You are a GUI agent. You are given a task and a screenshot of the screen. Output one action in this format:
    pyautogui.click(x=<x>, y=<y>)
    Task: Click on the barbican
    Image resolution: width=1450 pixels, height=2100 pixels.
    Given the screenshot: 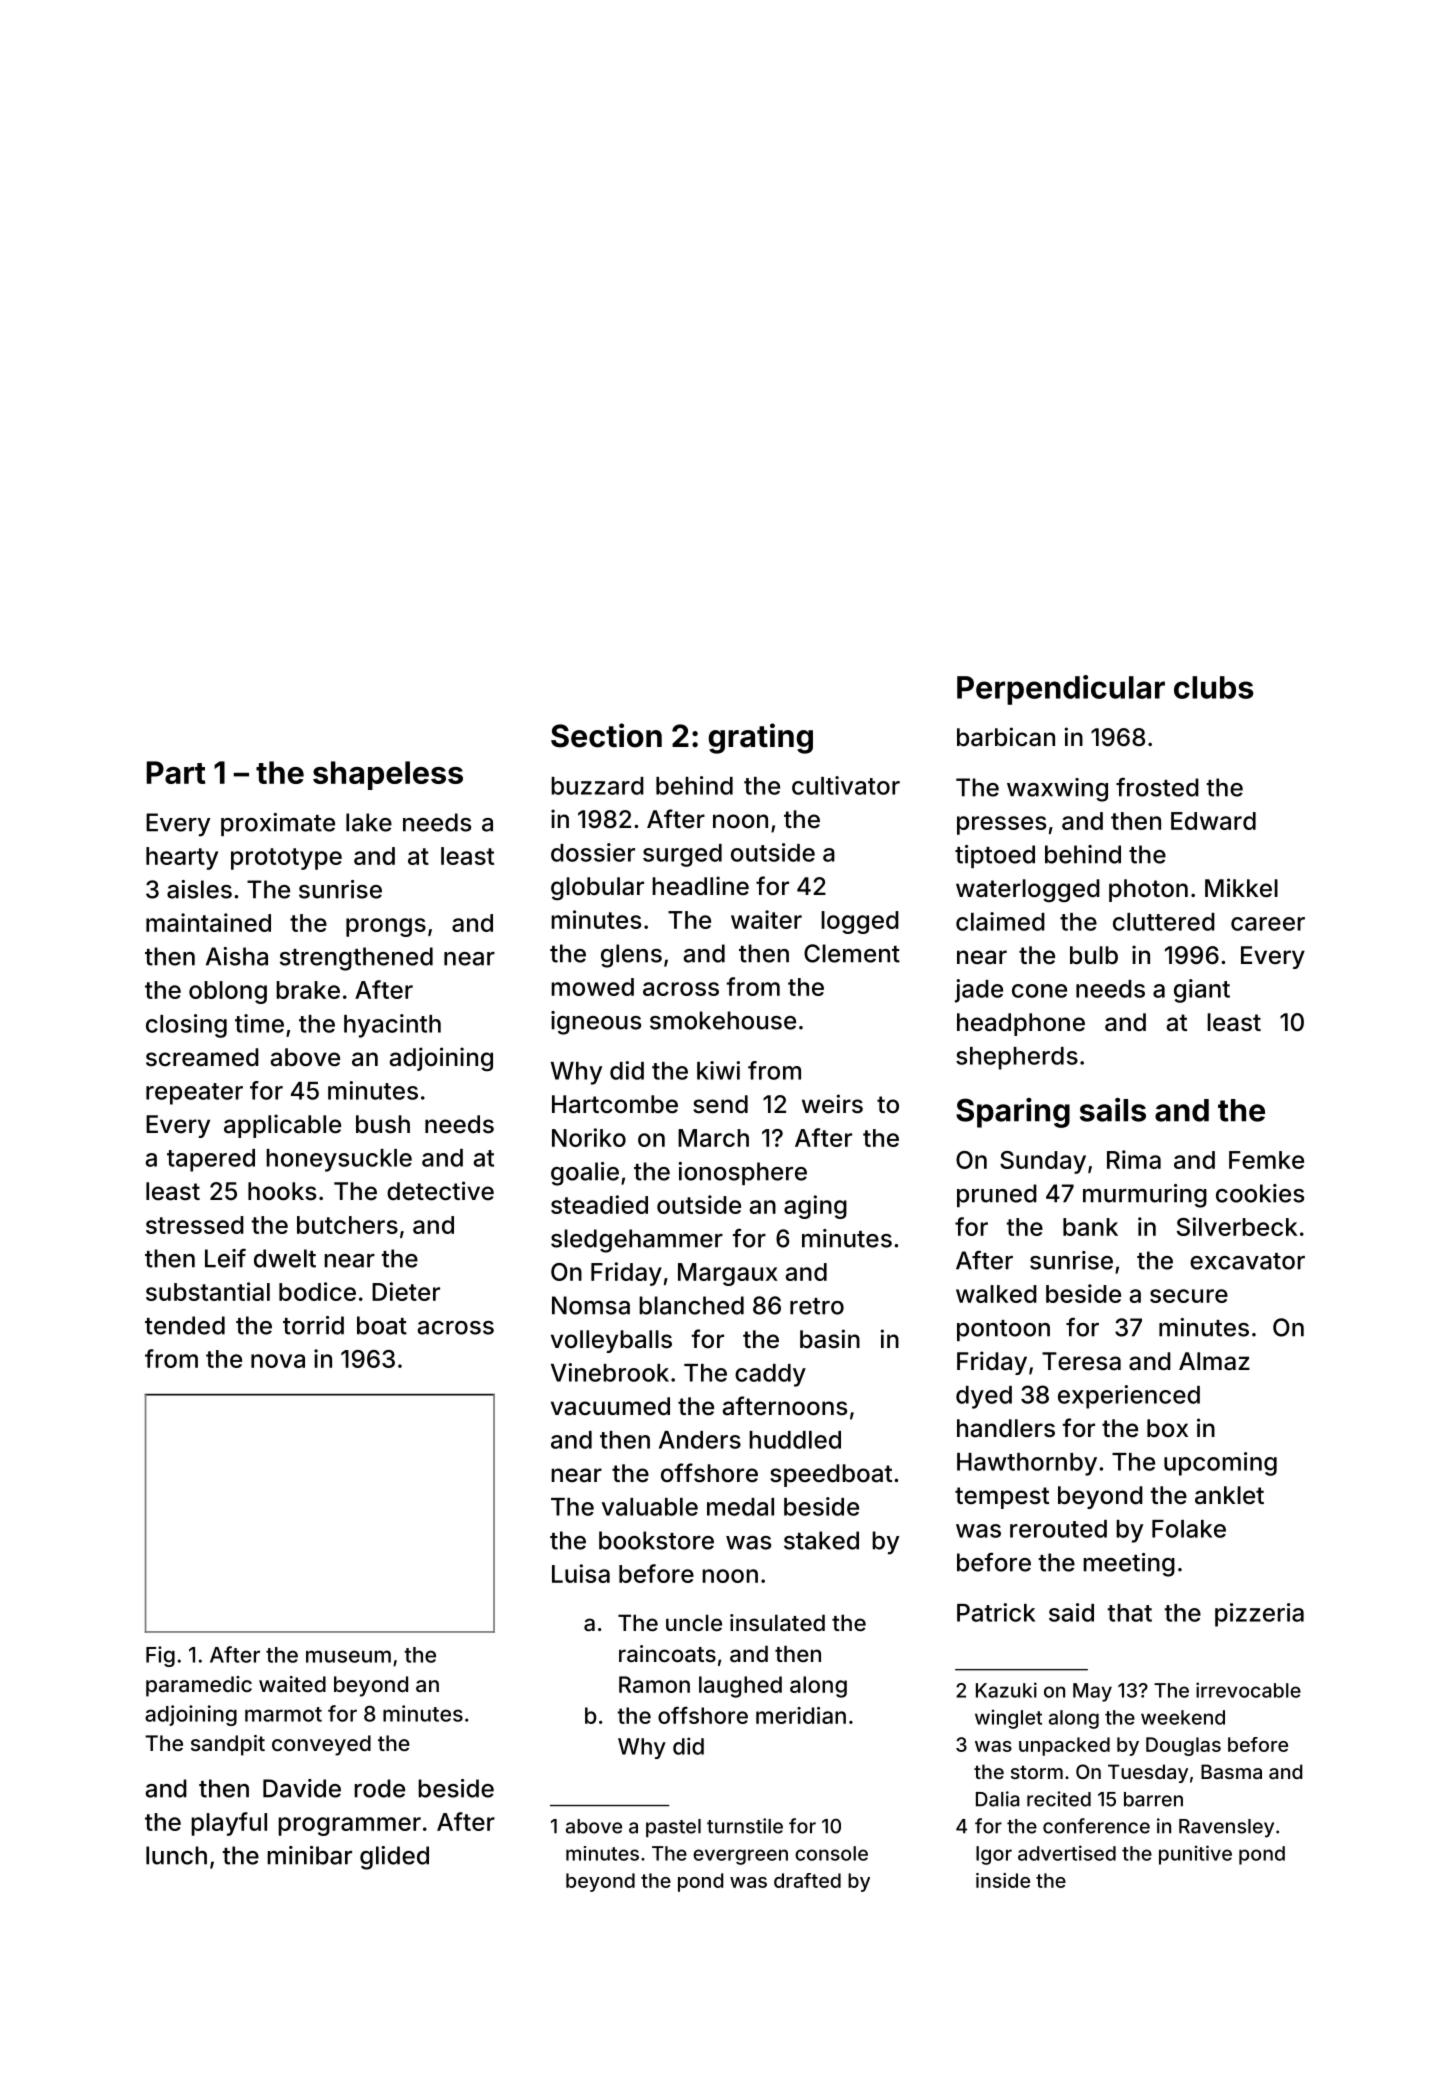 What is the action you would take?
    pyautogui.click(x=1006, y=737)
